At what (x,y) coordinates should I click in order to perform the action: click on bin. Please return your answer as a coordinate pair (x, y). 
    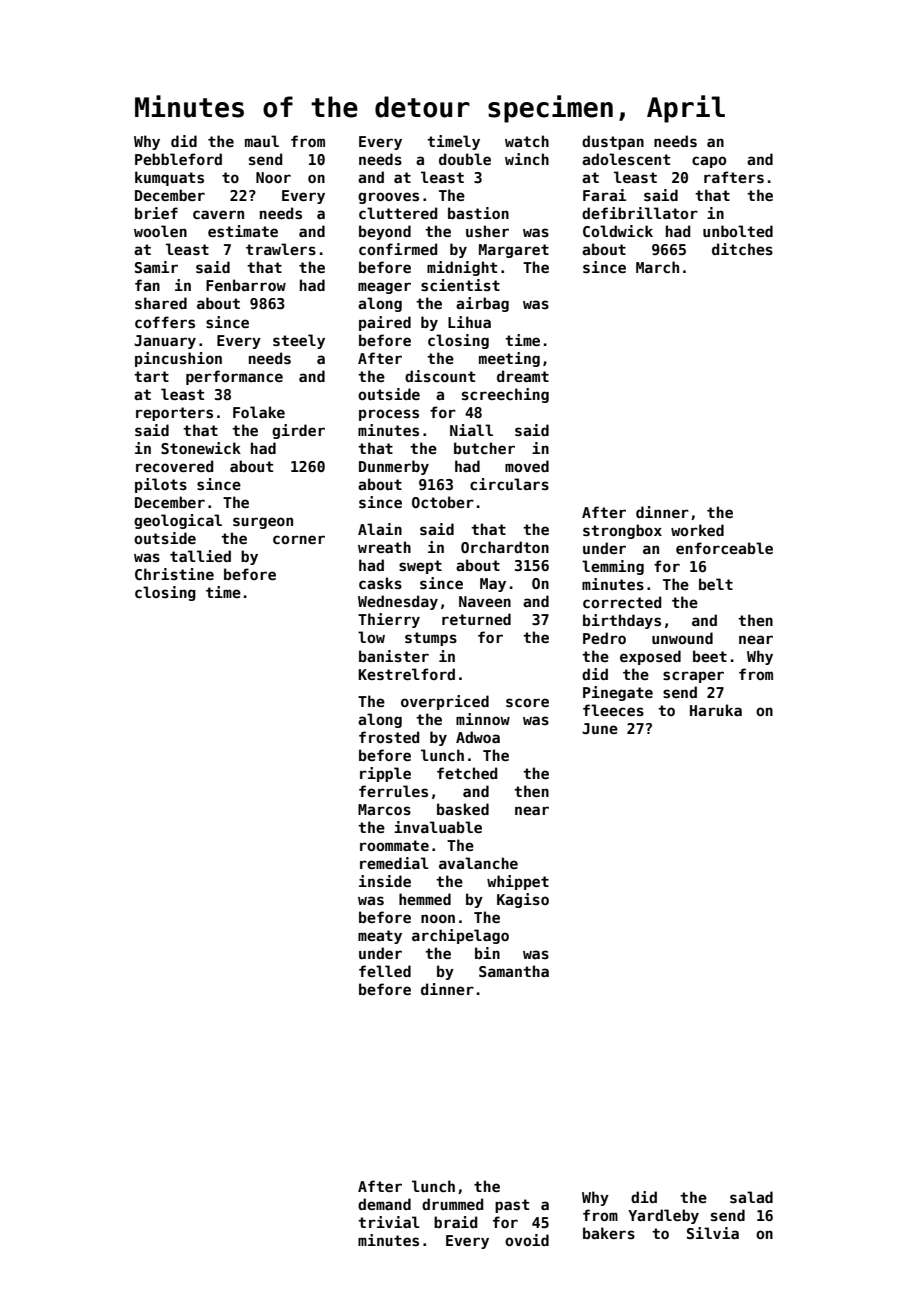
    Looking at the image, I should click on (487, 953).
